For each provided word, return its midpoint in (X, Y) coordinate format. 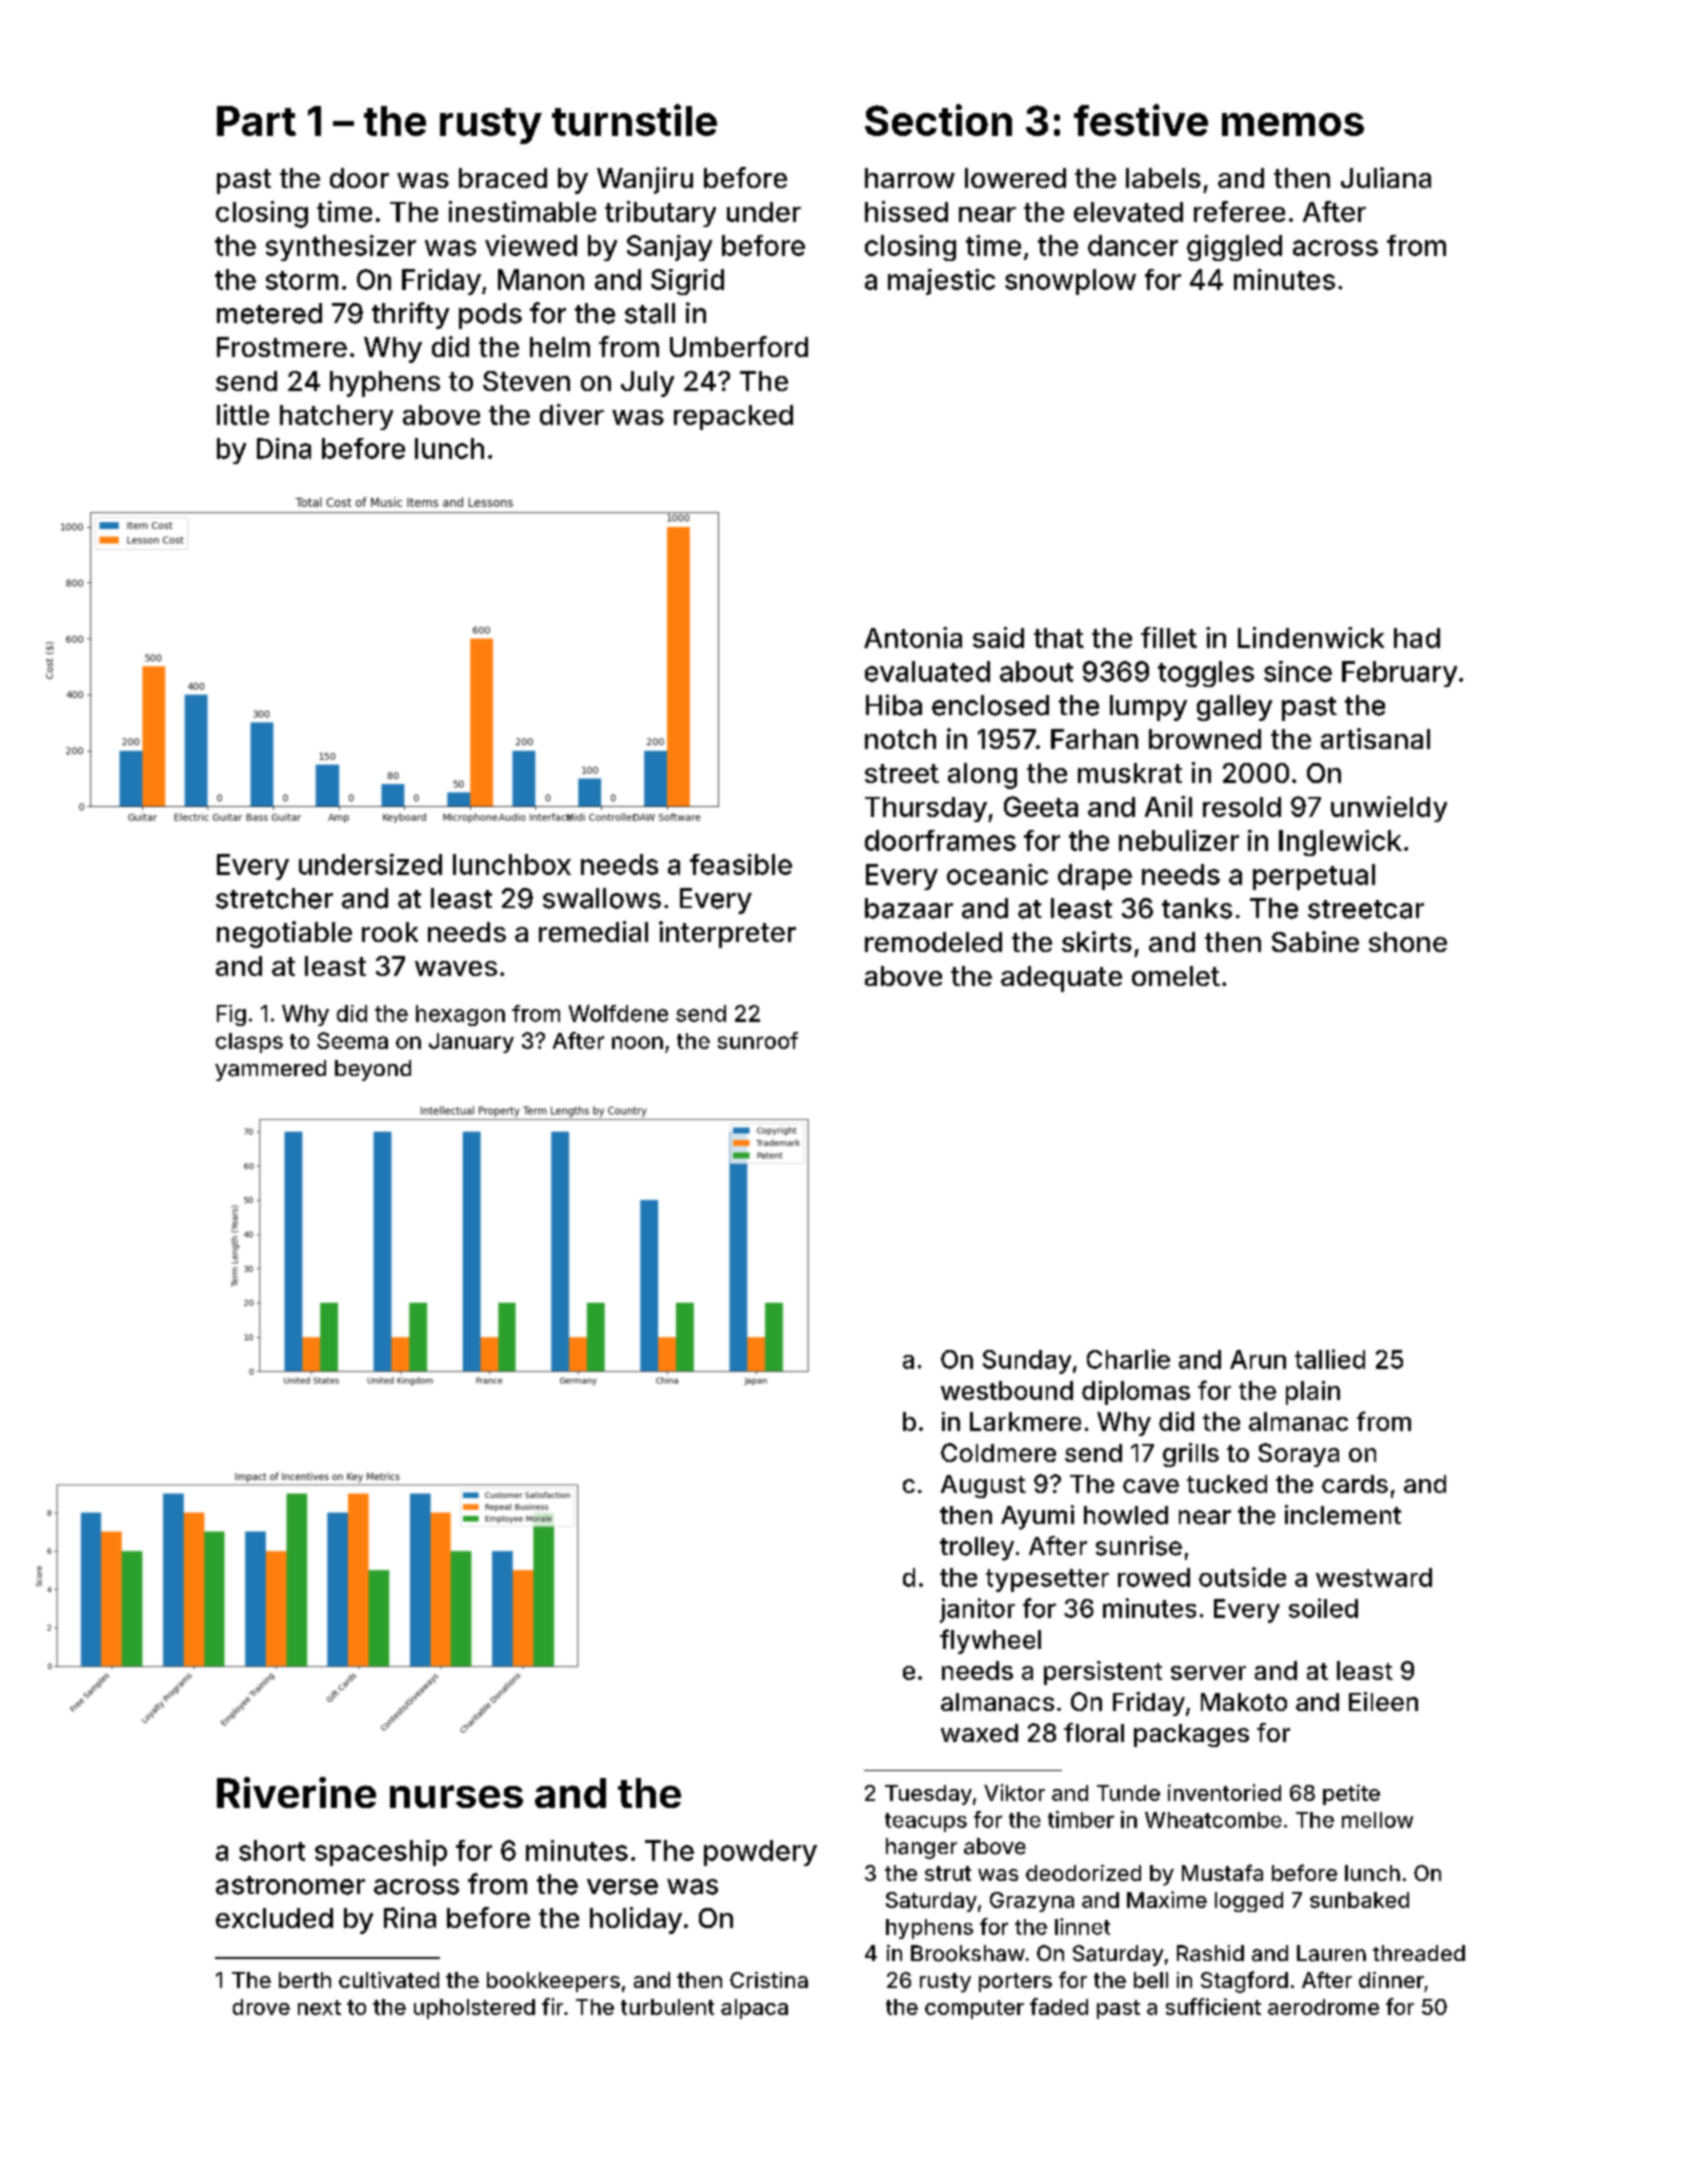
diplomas (1136, 1393)
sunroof (758, 1040)
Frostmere (282, 347)
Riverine (296, 1792)
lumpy (1148, 708)
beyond (373, 1070)
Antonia (913, 637)
